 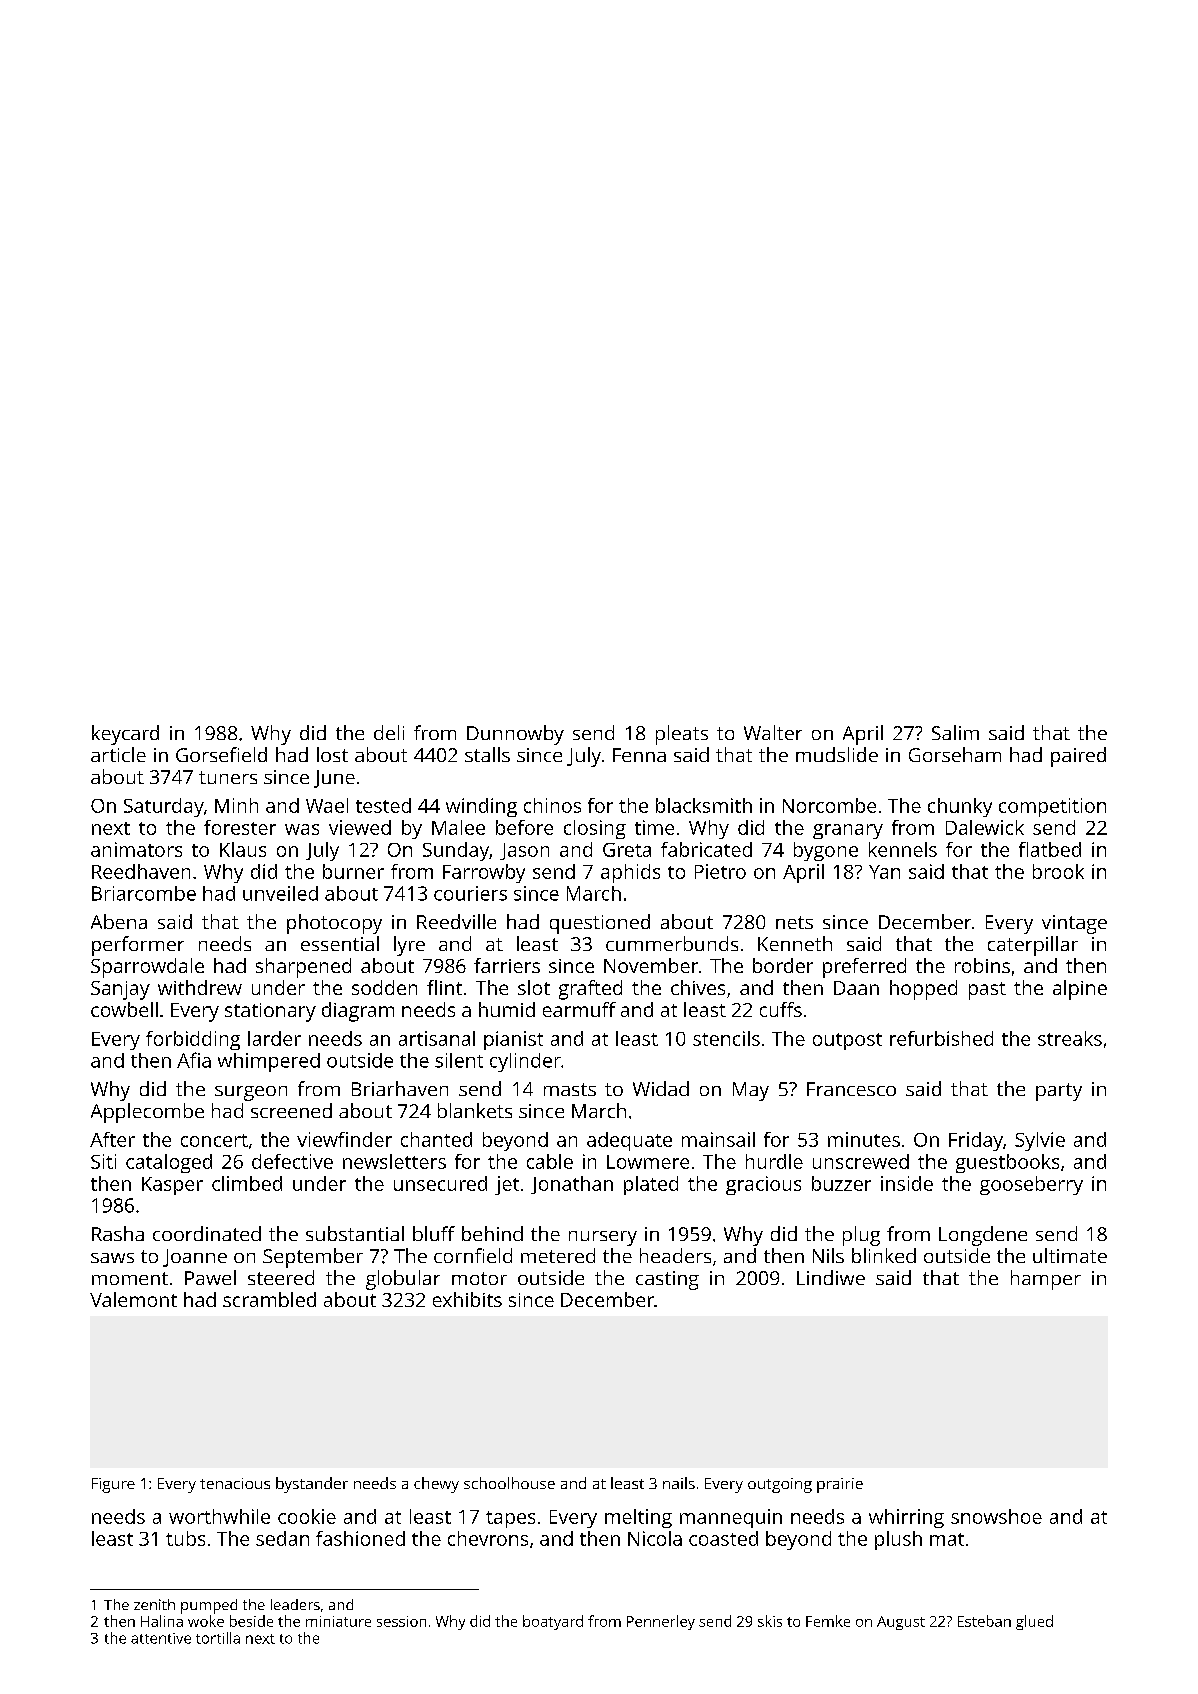 I want to click on cuffs, so click(x=781, y=1009).
